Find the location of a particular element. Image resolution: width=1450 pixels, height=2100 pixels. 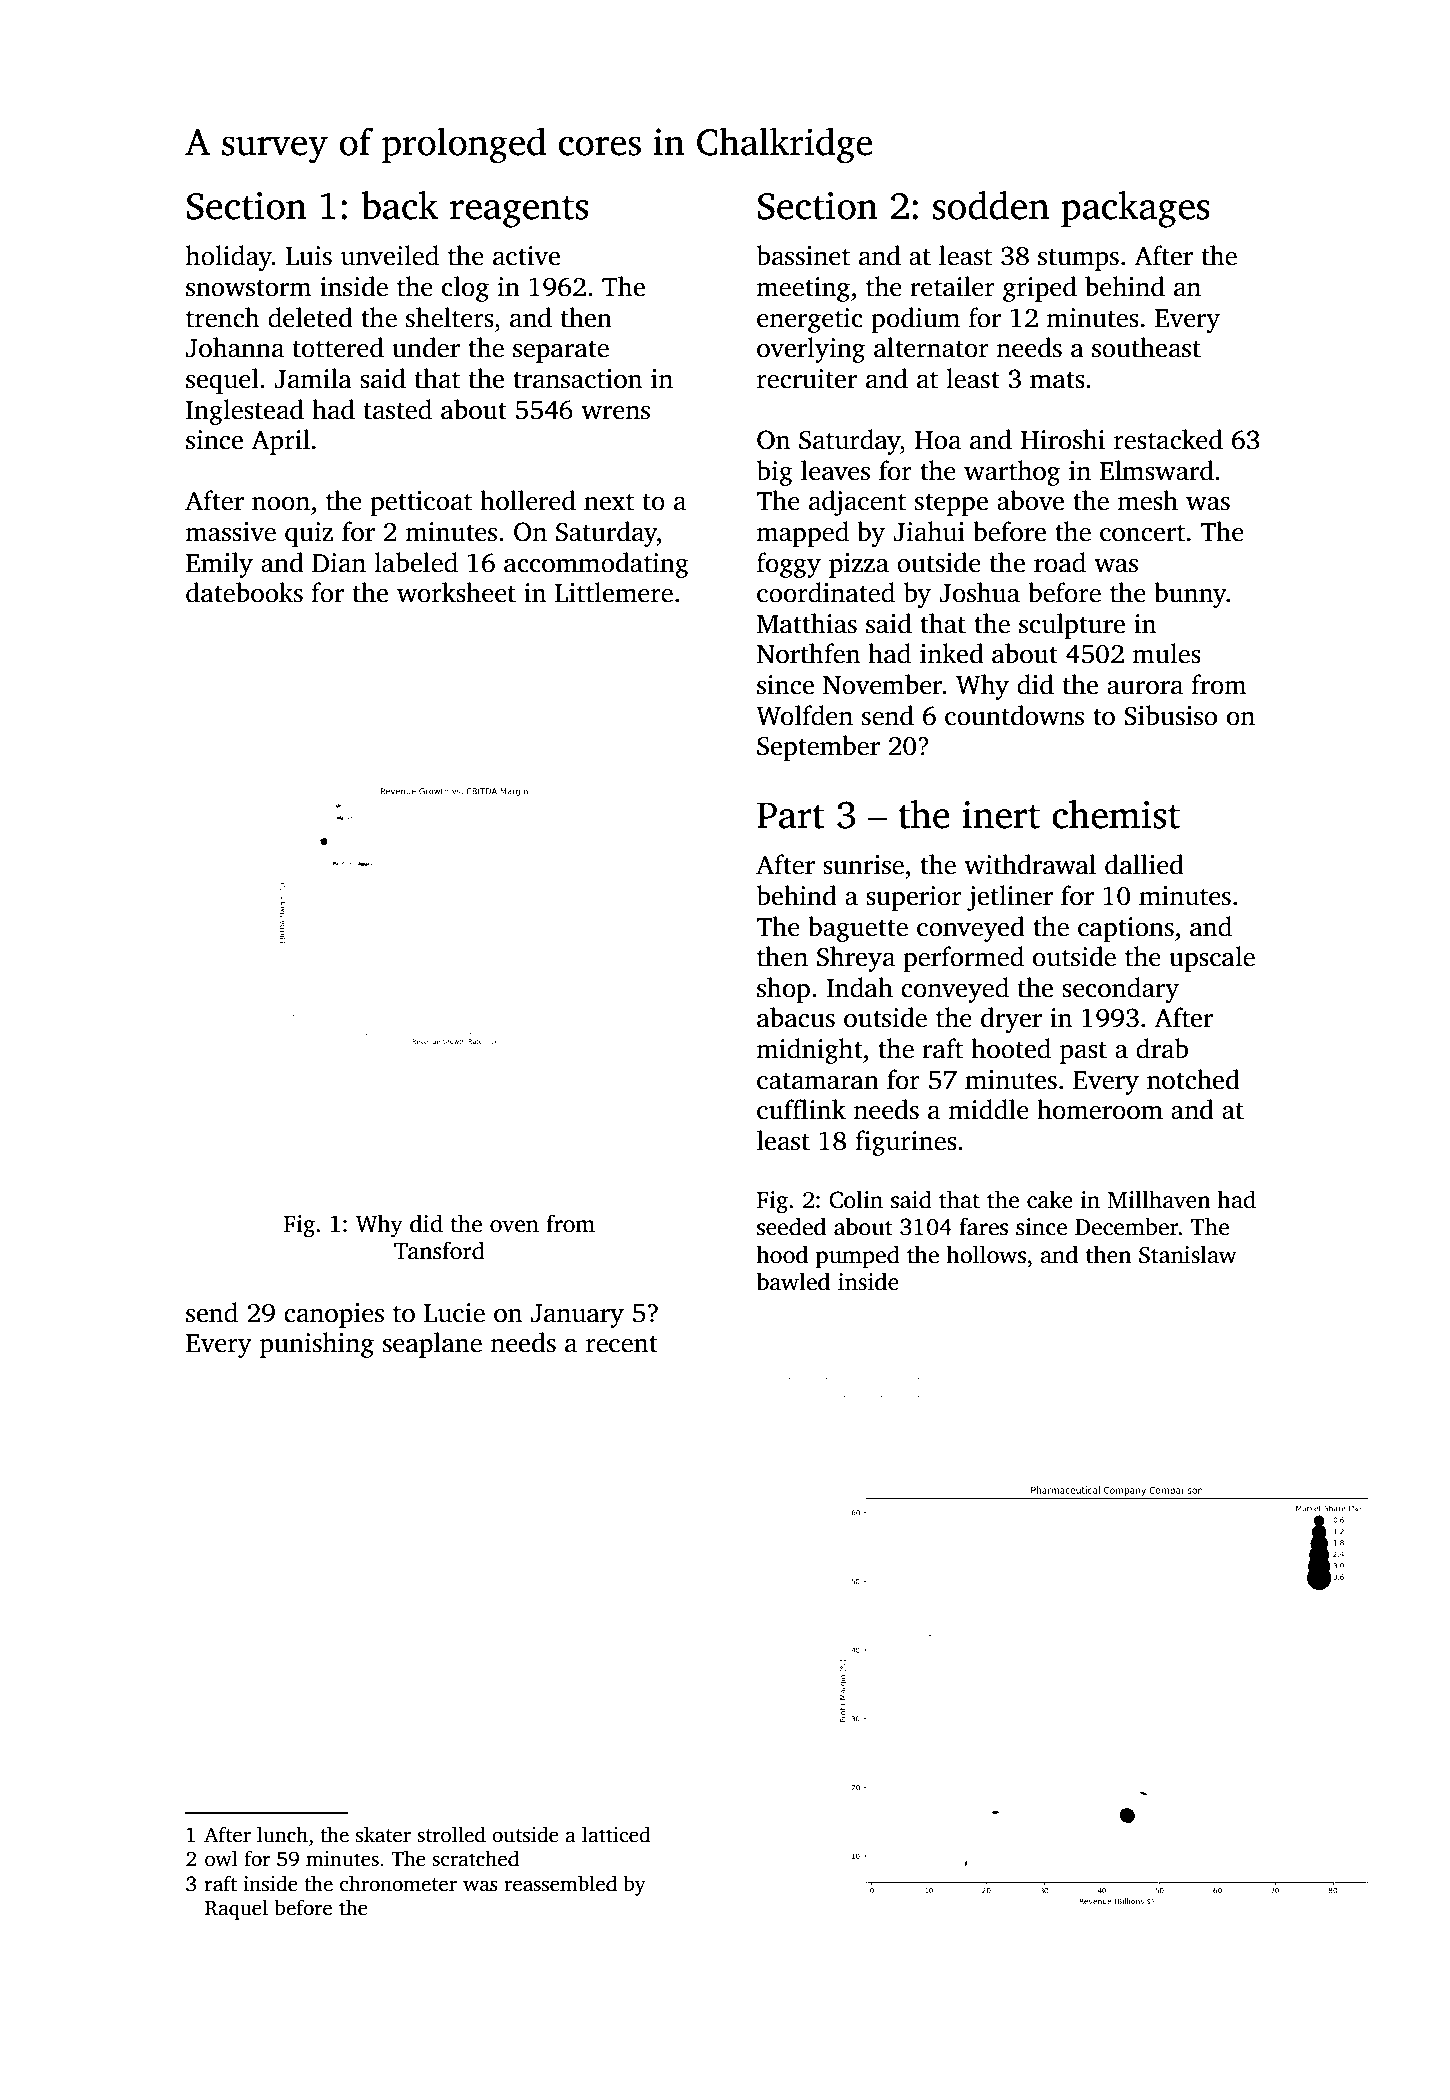

latticed is located at coordinates (616, 1834).
